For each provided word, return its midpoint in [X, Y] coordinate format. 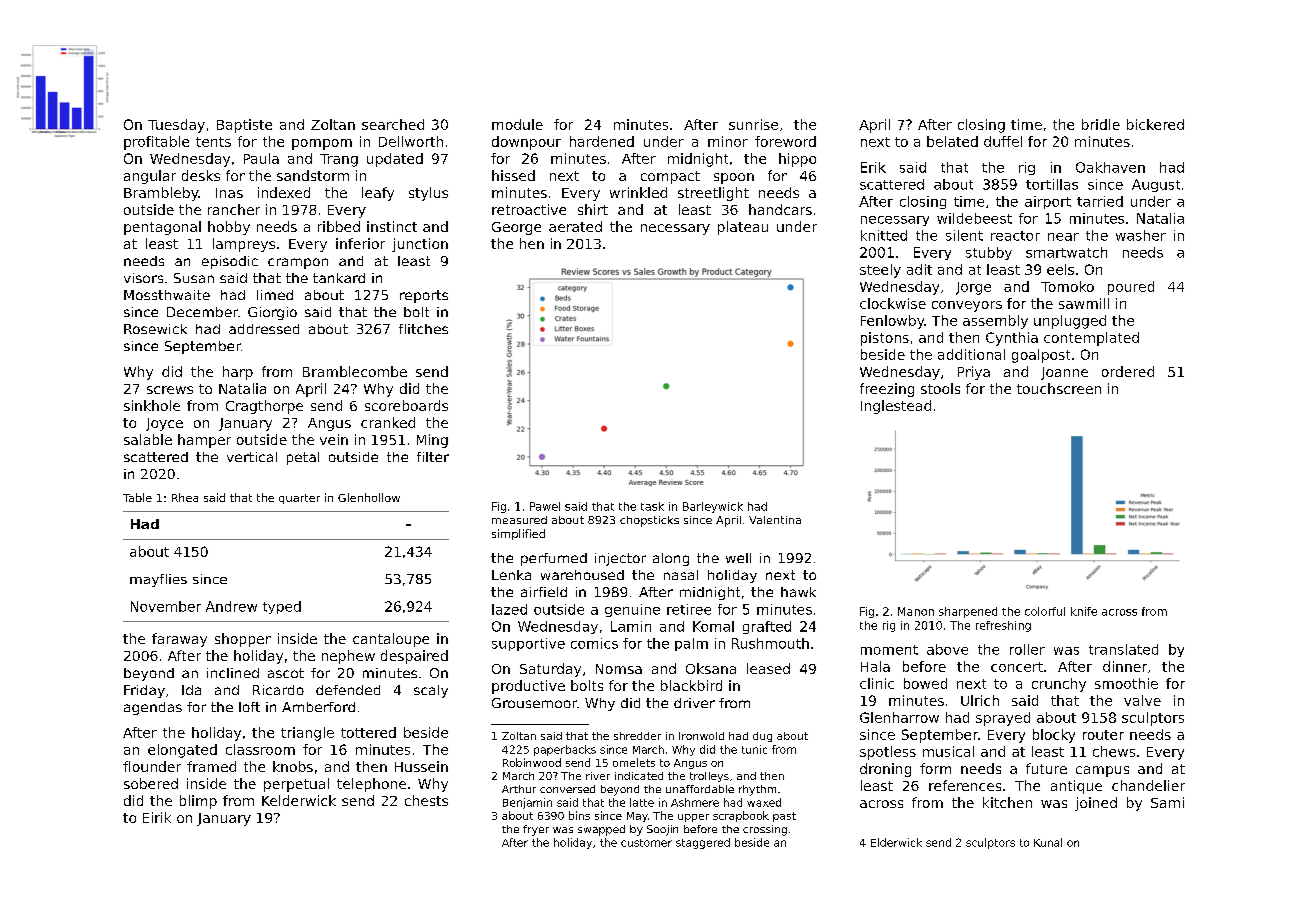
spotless [888, 753]
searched [393, 124]
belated [952, 141]
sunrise [753, 124]
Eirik [157, 817]
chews [1114, 751]
